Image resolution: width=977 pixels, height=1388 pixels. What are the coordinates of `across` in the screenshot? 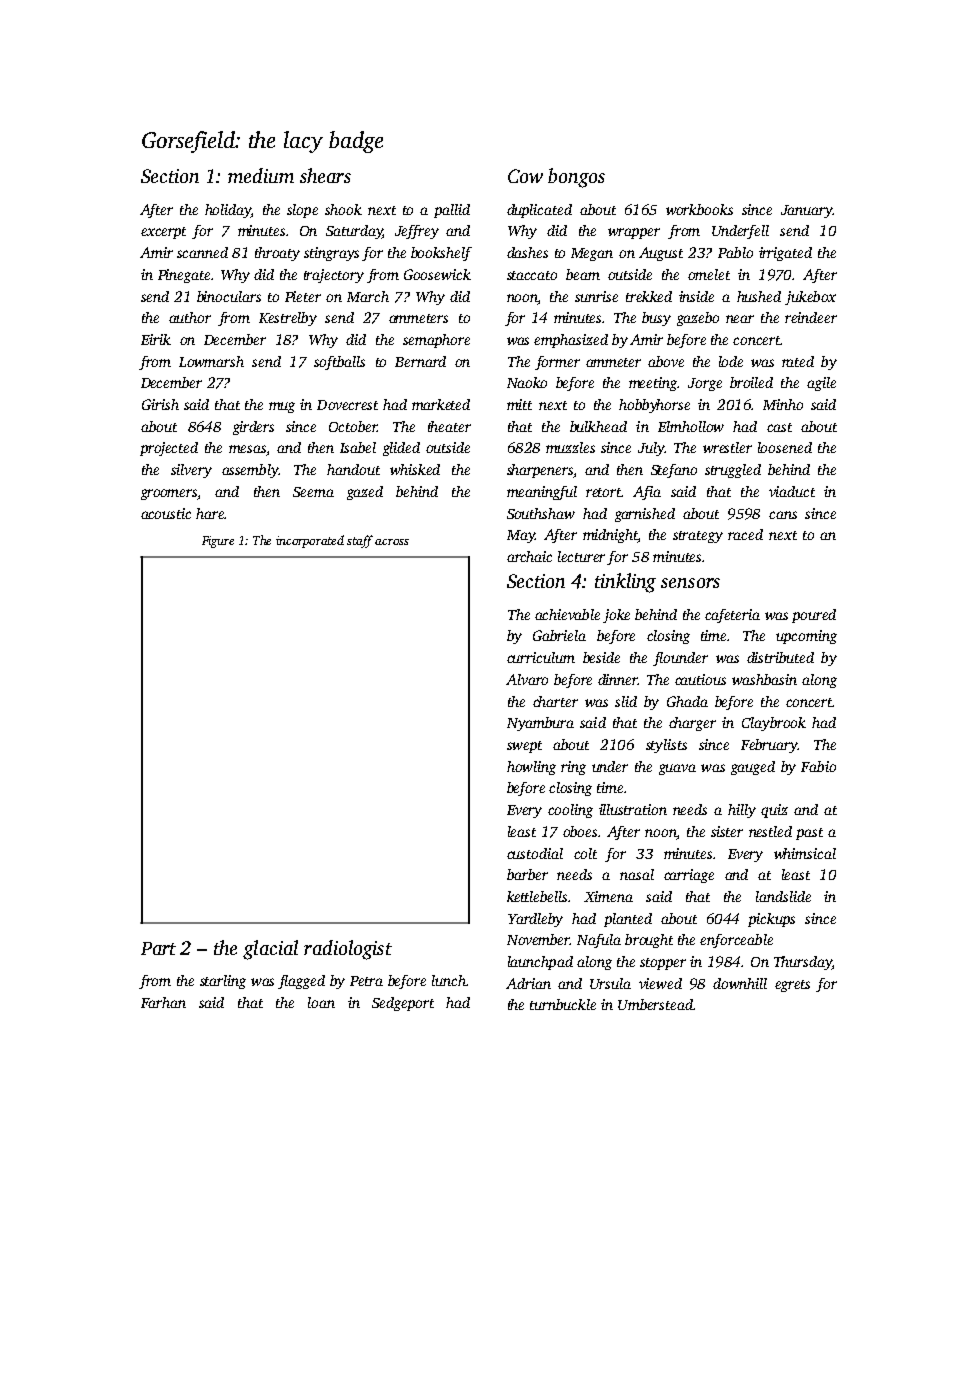 It's located at (392, 542).
